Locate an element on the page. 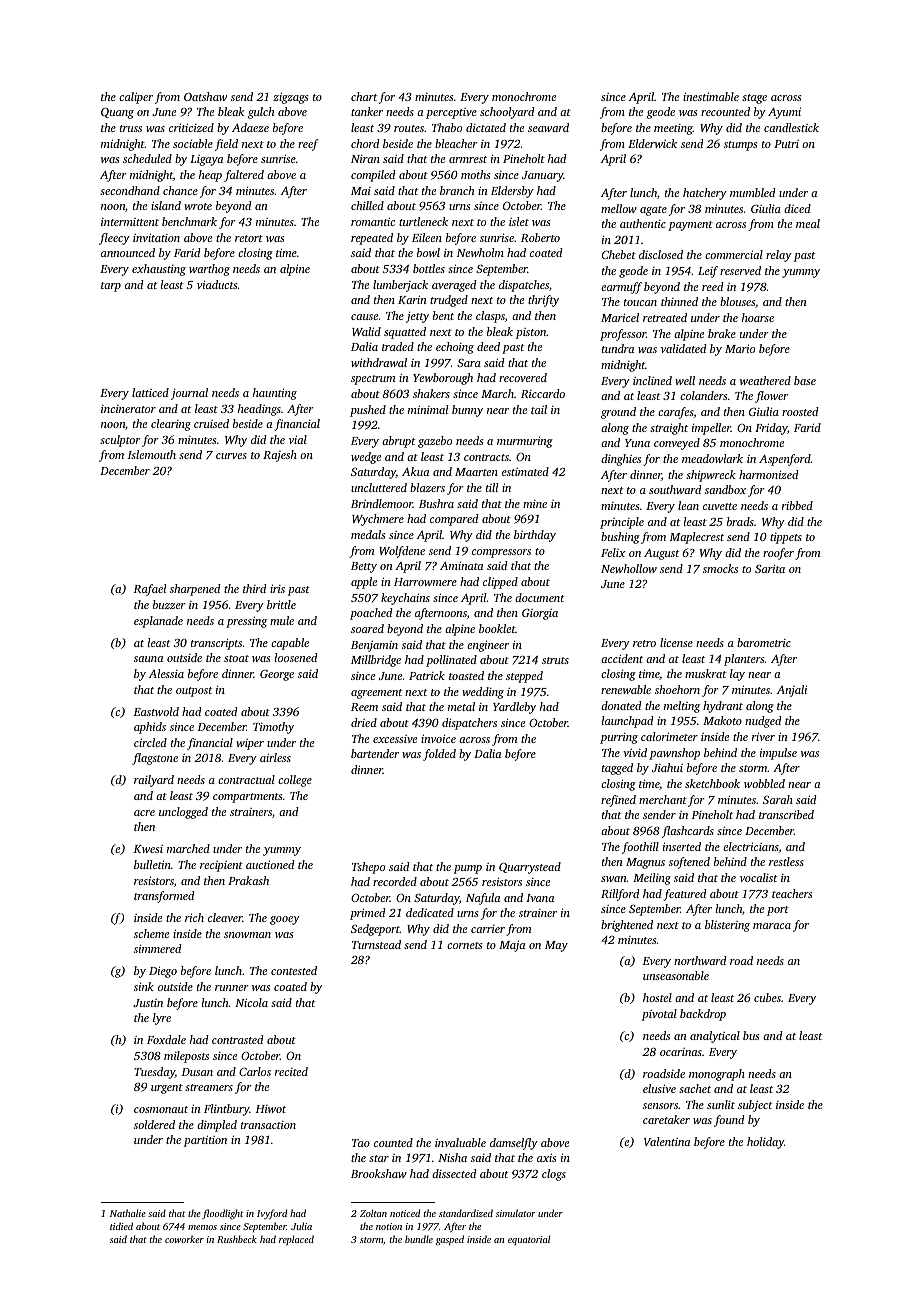 This image has height=1308, width=924. chart is located at coordinates (364, 96).
